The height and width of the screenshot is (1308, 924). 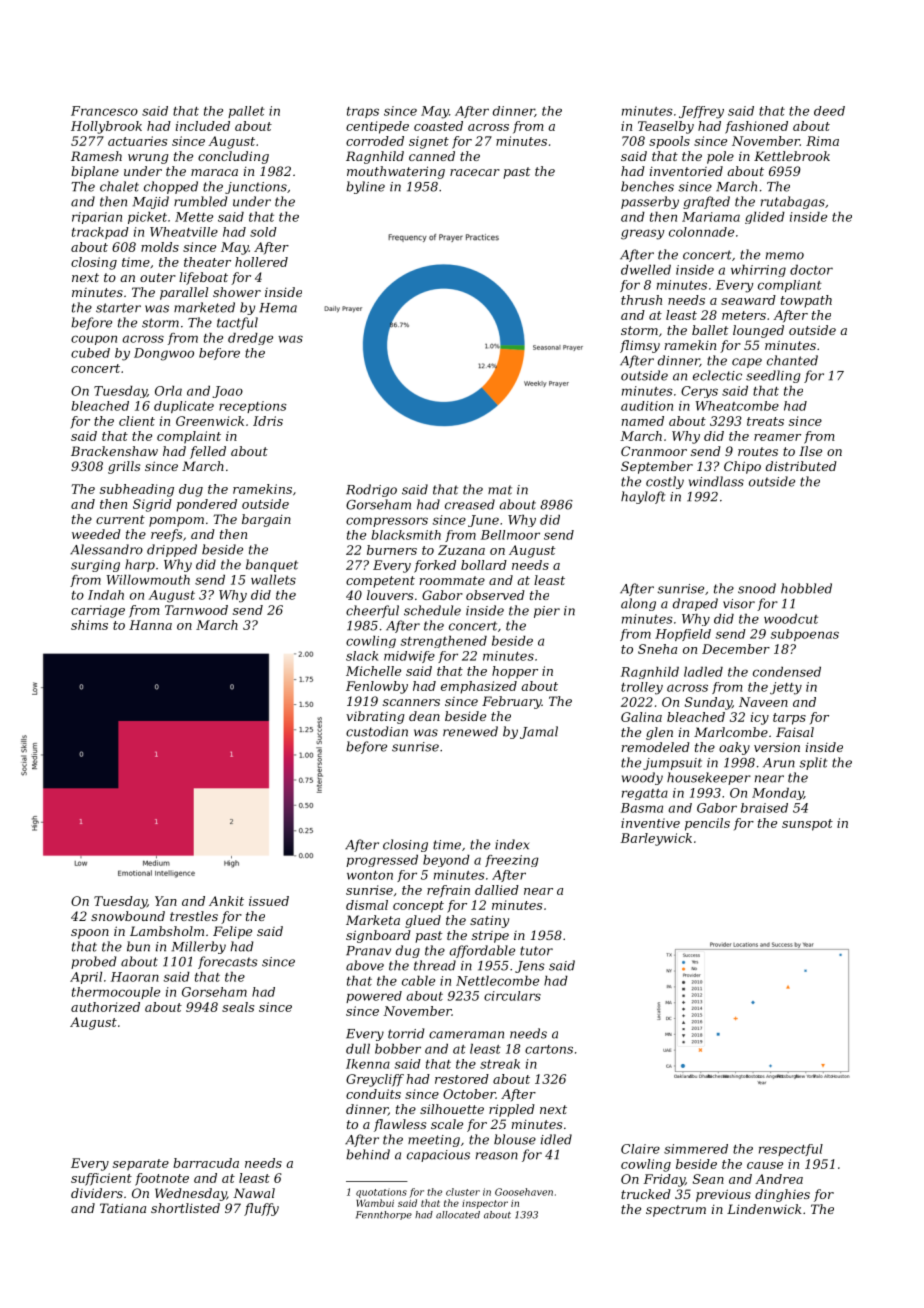 What do you see at coordinates (791, 1150) in the screenshot?
I see `respectful` at bounding box center [791, 1150].
